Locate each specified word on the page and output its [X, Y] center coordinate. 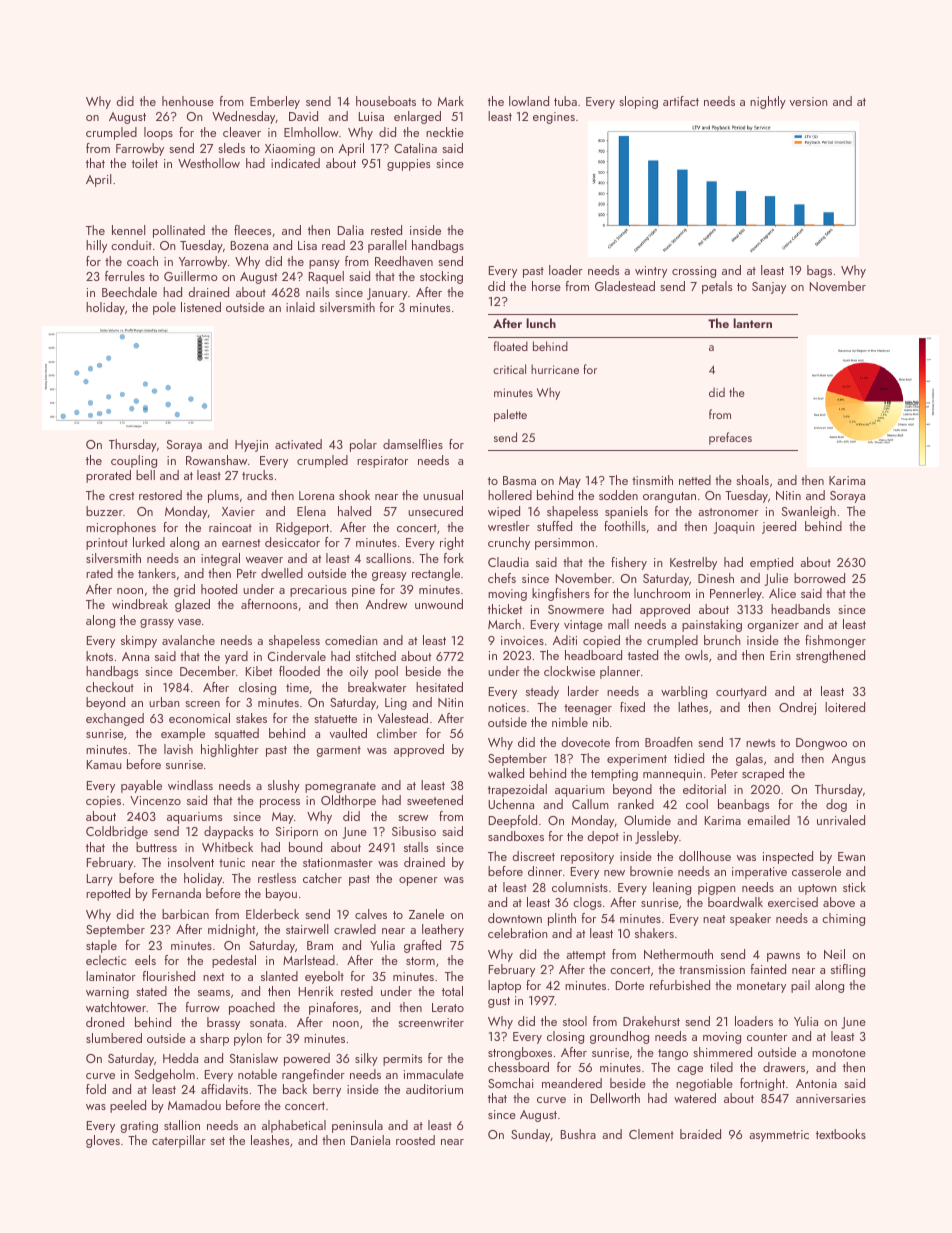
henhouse [188, 101]
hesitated [439, 687]
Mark [451, 101]
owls [696, 655]
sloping [638, 102]
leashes [270, 1140]
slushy [284, 786]
